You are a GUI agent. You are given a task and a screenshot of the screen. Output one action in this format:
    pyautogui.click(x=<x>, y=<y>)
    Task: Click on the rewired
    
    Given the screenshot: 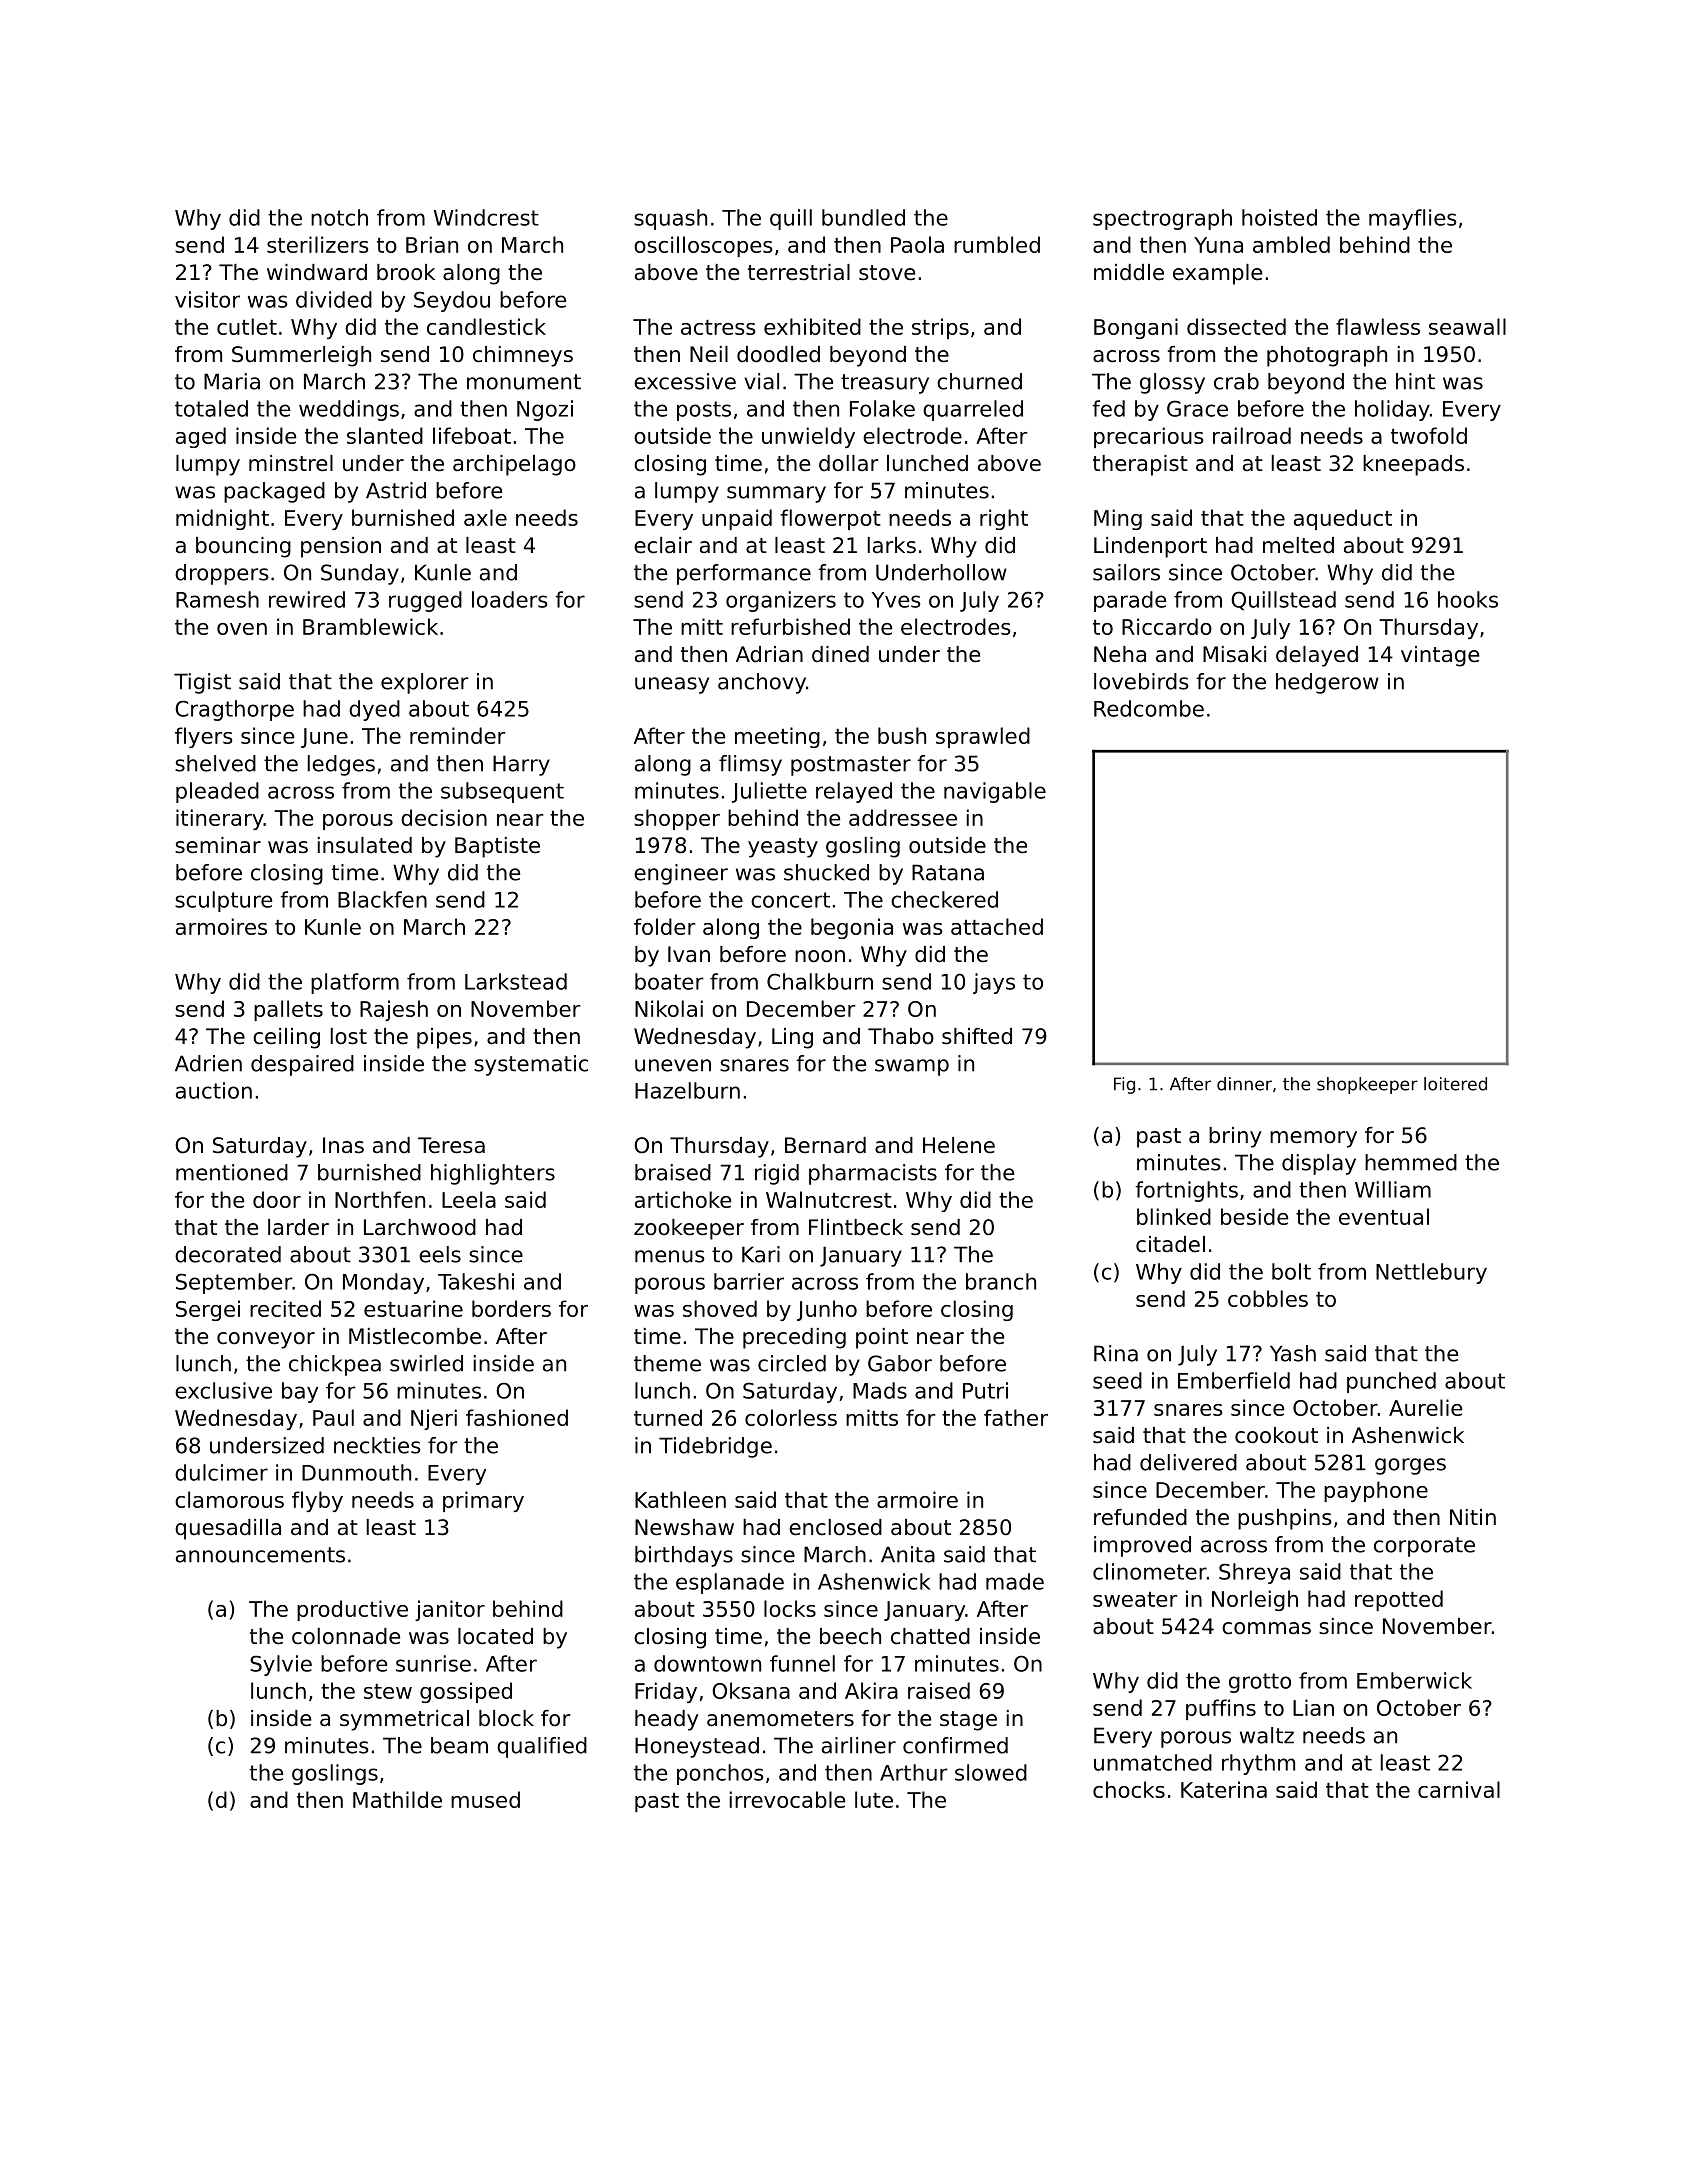 What is the action you would take?
    pyautogui.click(x=307, y=599)
